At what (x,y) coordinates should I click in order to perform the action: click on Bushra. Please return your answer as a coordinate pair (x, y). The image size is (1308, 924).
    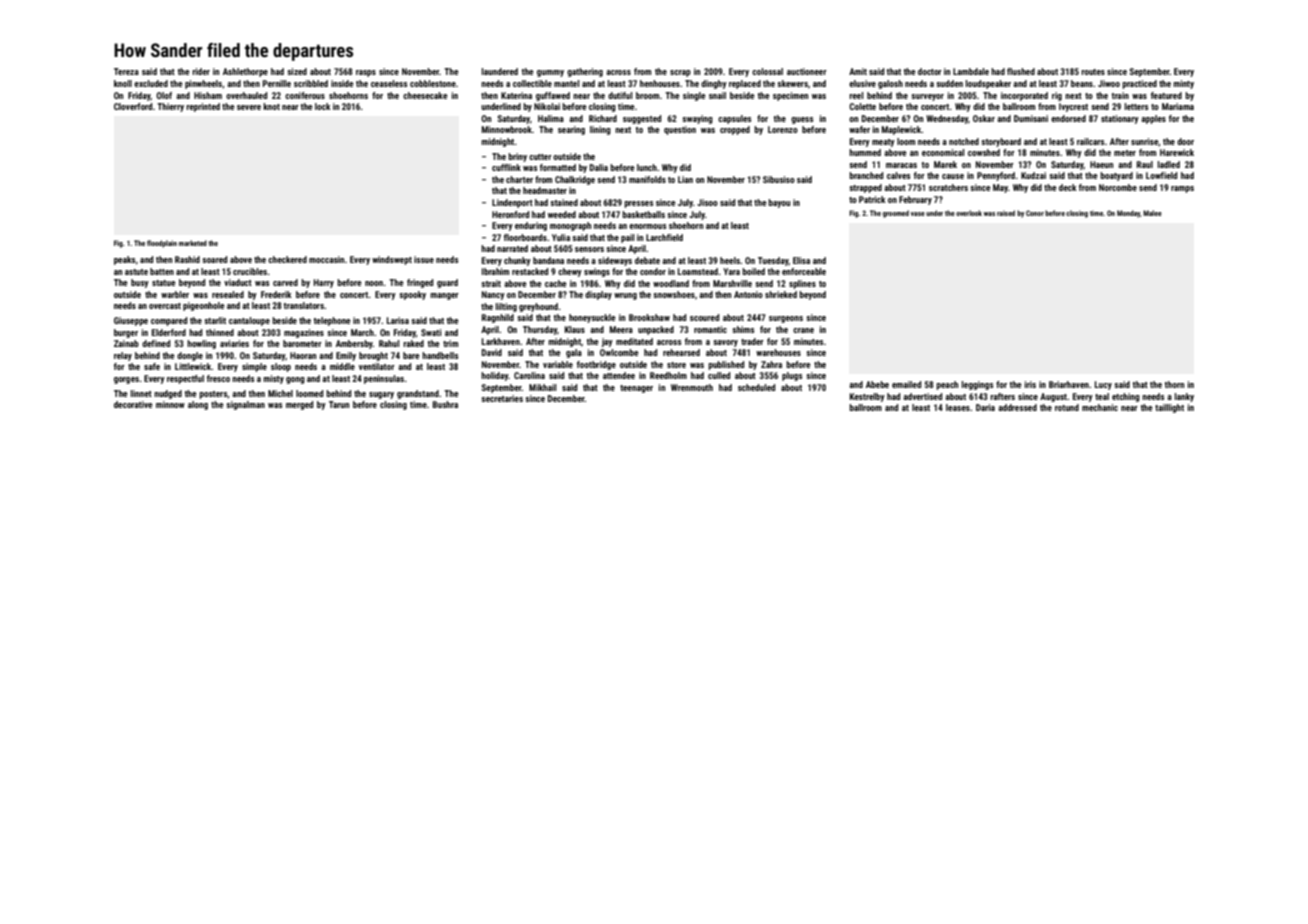
    Looking at the image, I should click on (445, 404).
